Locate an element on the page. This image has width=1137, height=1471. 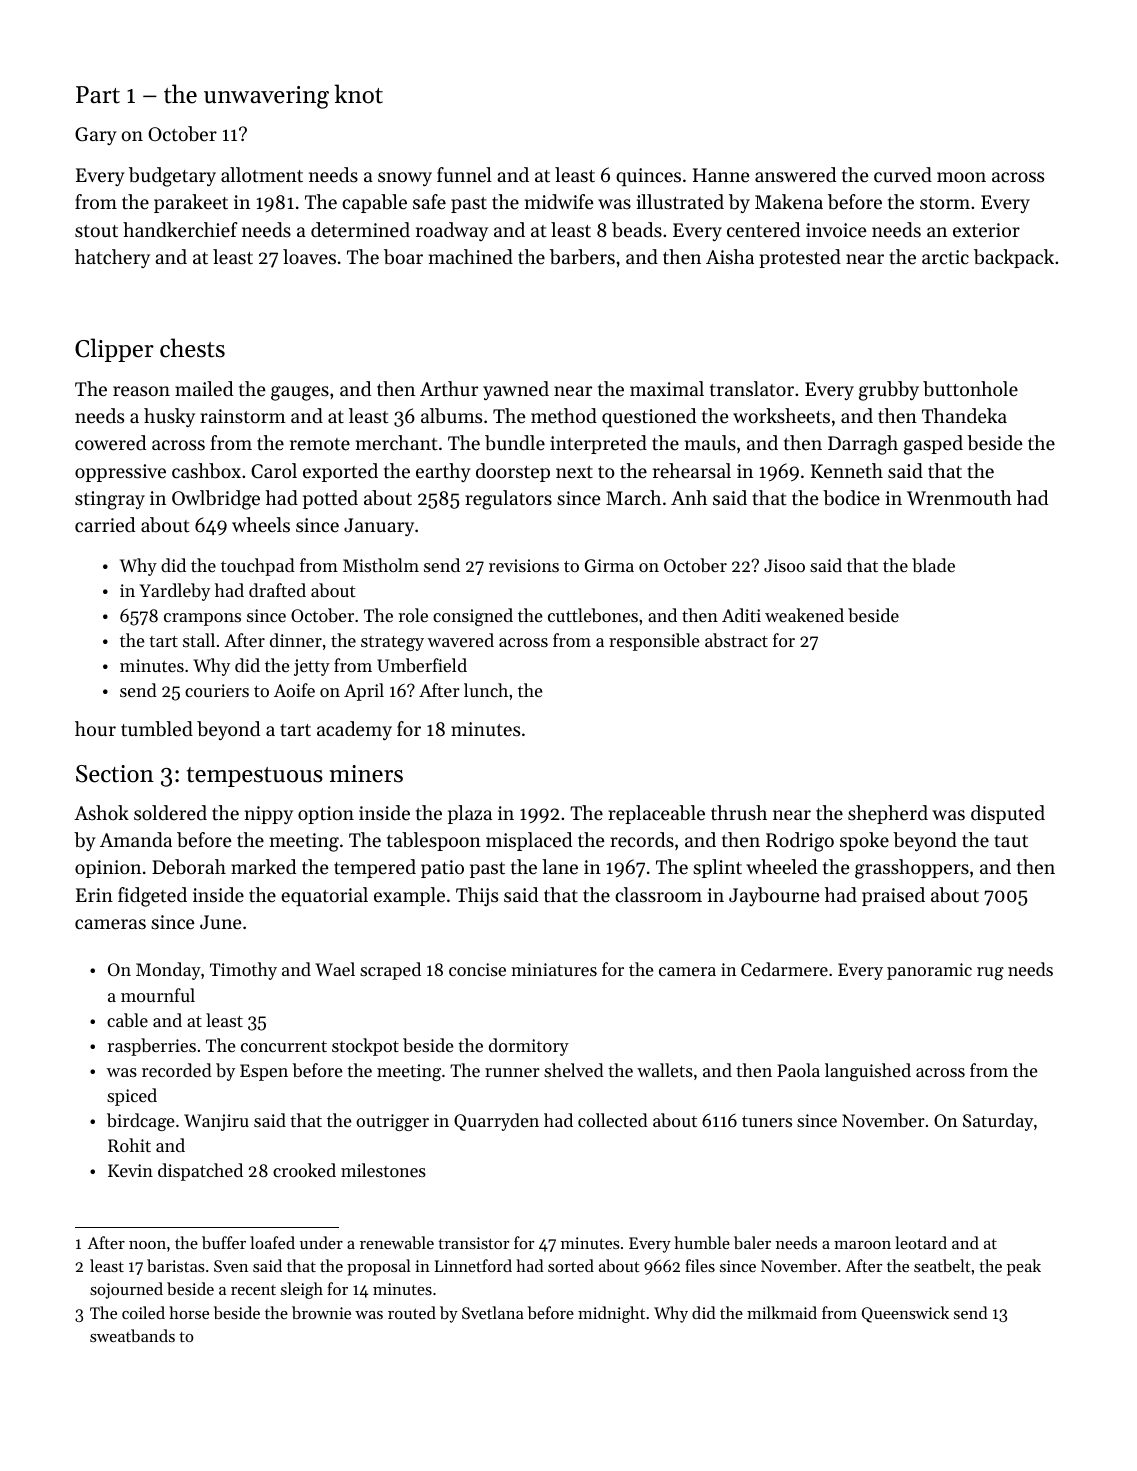
lunch is located at coordinates (486, 690).
